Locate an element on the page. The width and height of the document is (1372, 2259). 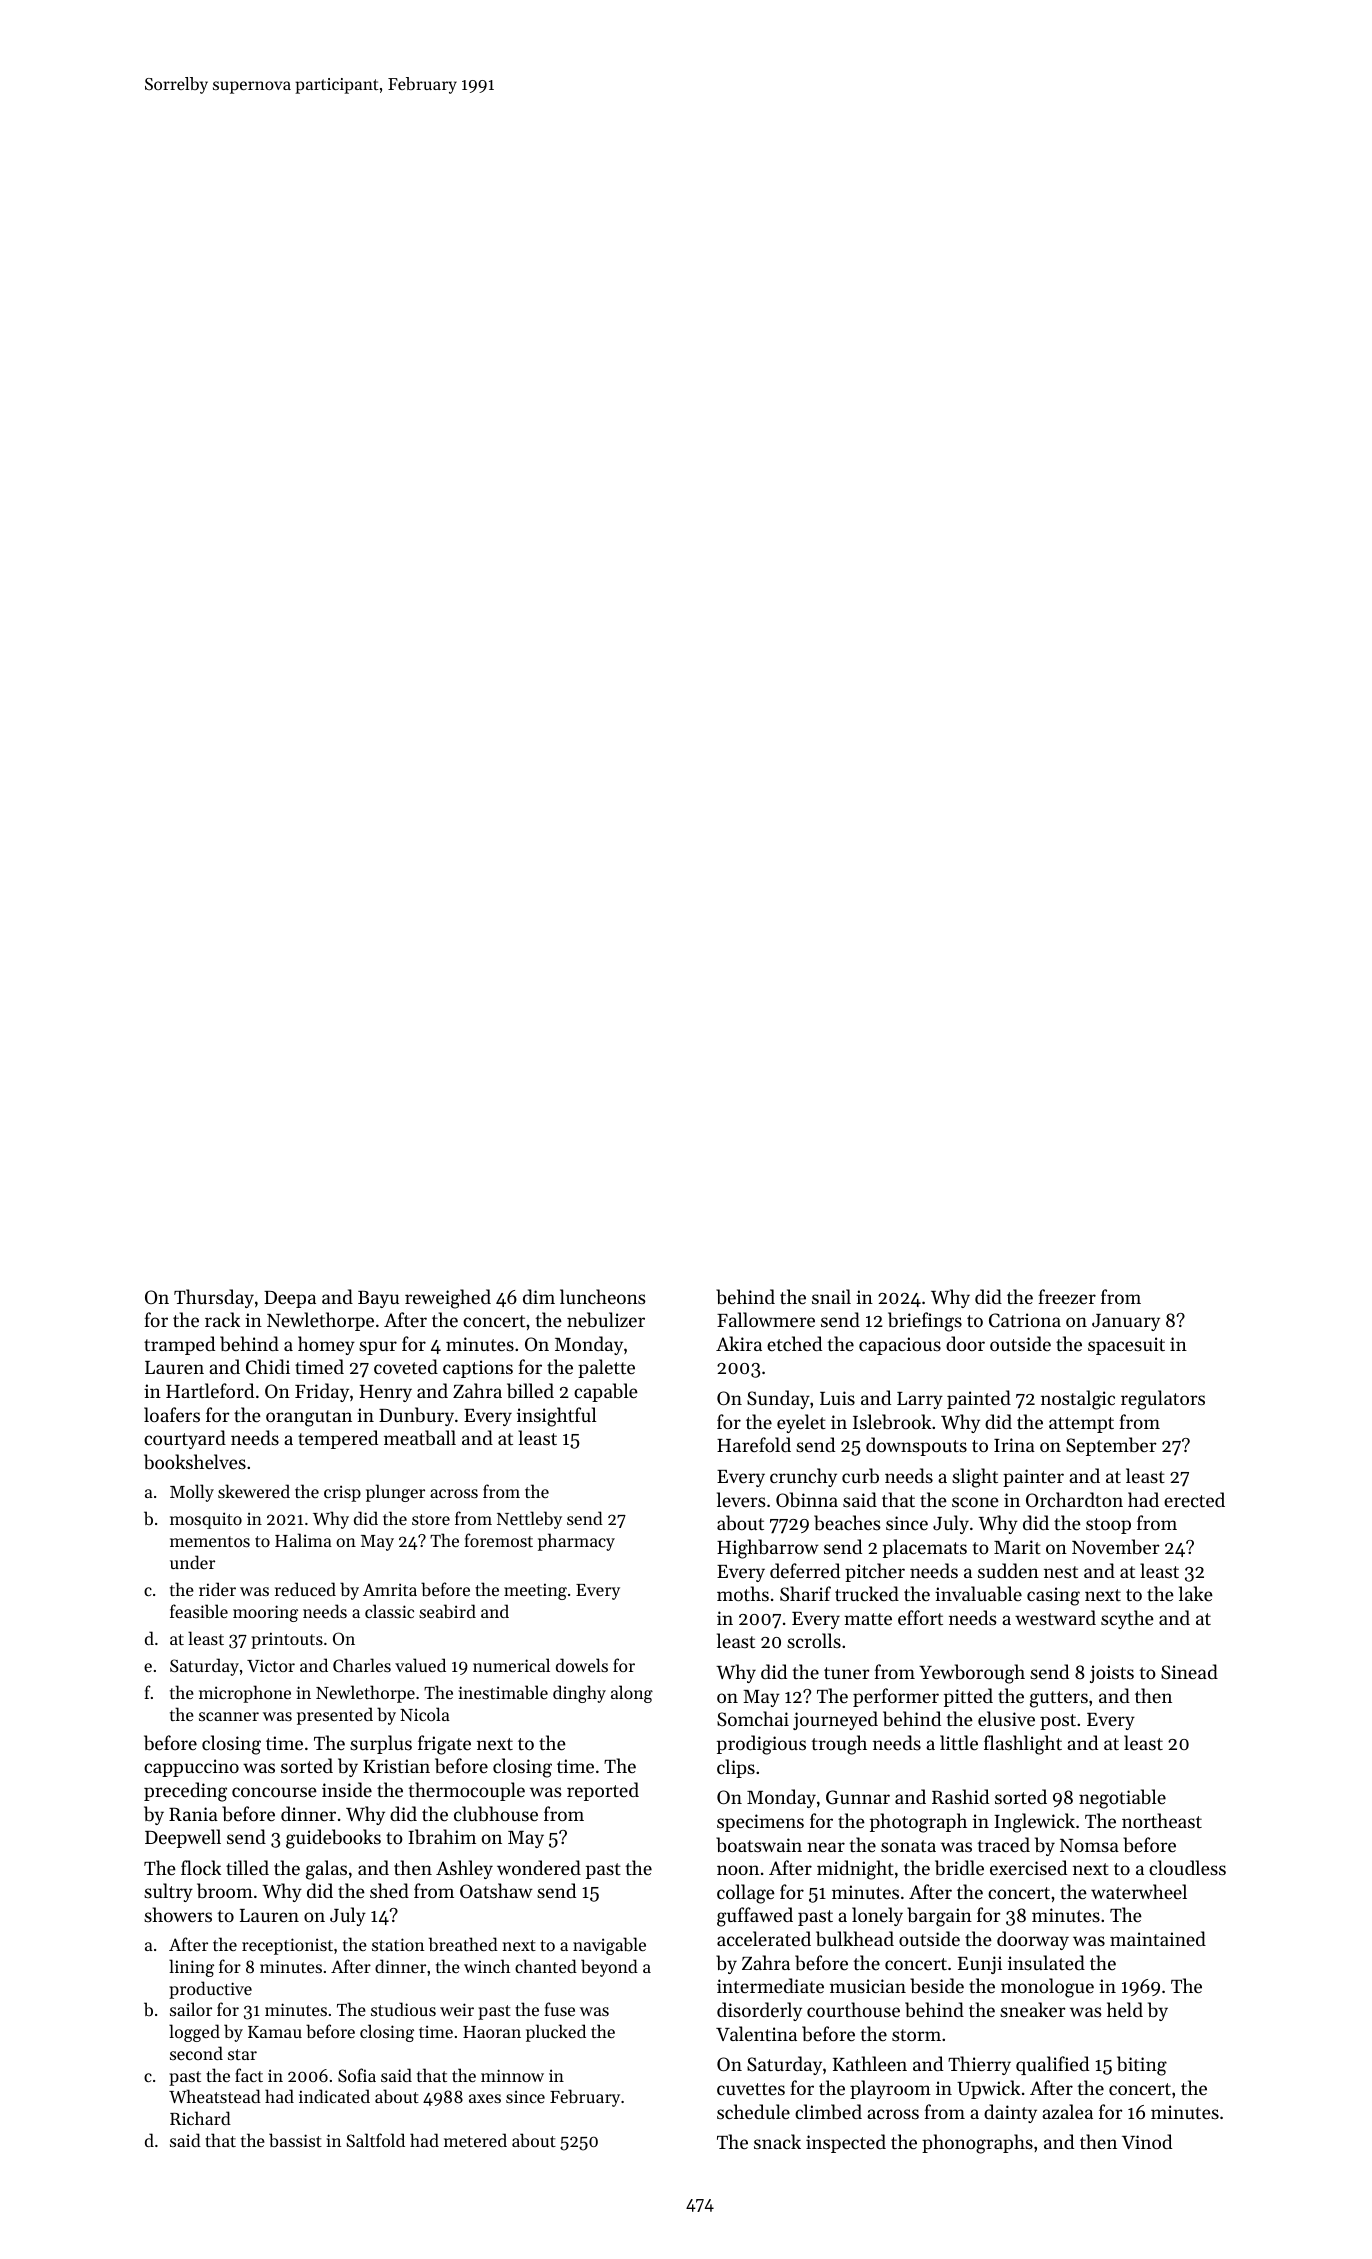
Nettleby is located at coordinates (529, 1520).
